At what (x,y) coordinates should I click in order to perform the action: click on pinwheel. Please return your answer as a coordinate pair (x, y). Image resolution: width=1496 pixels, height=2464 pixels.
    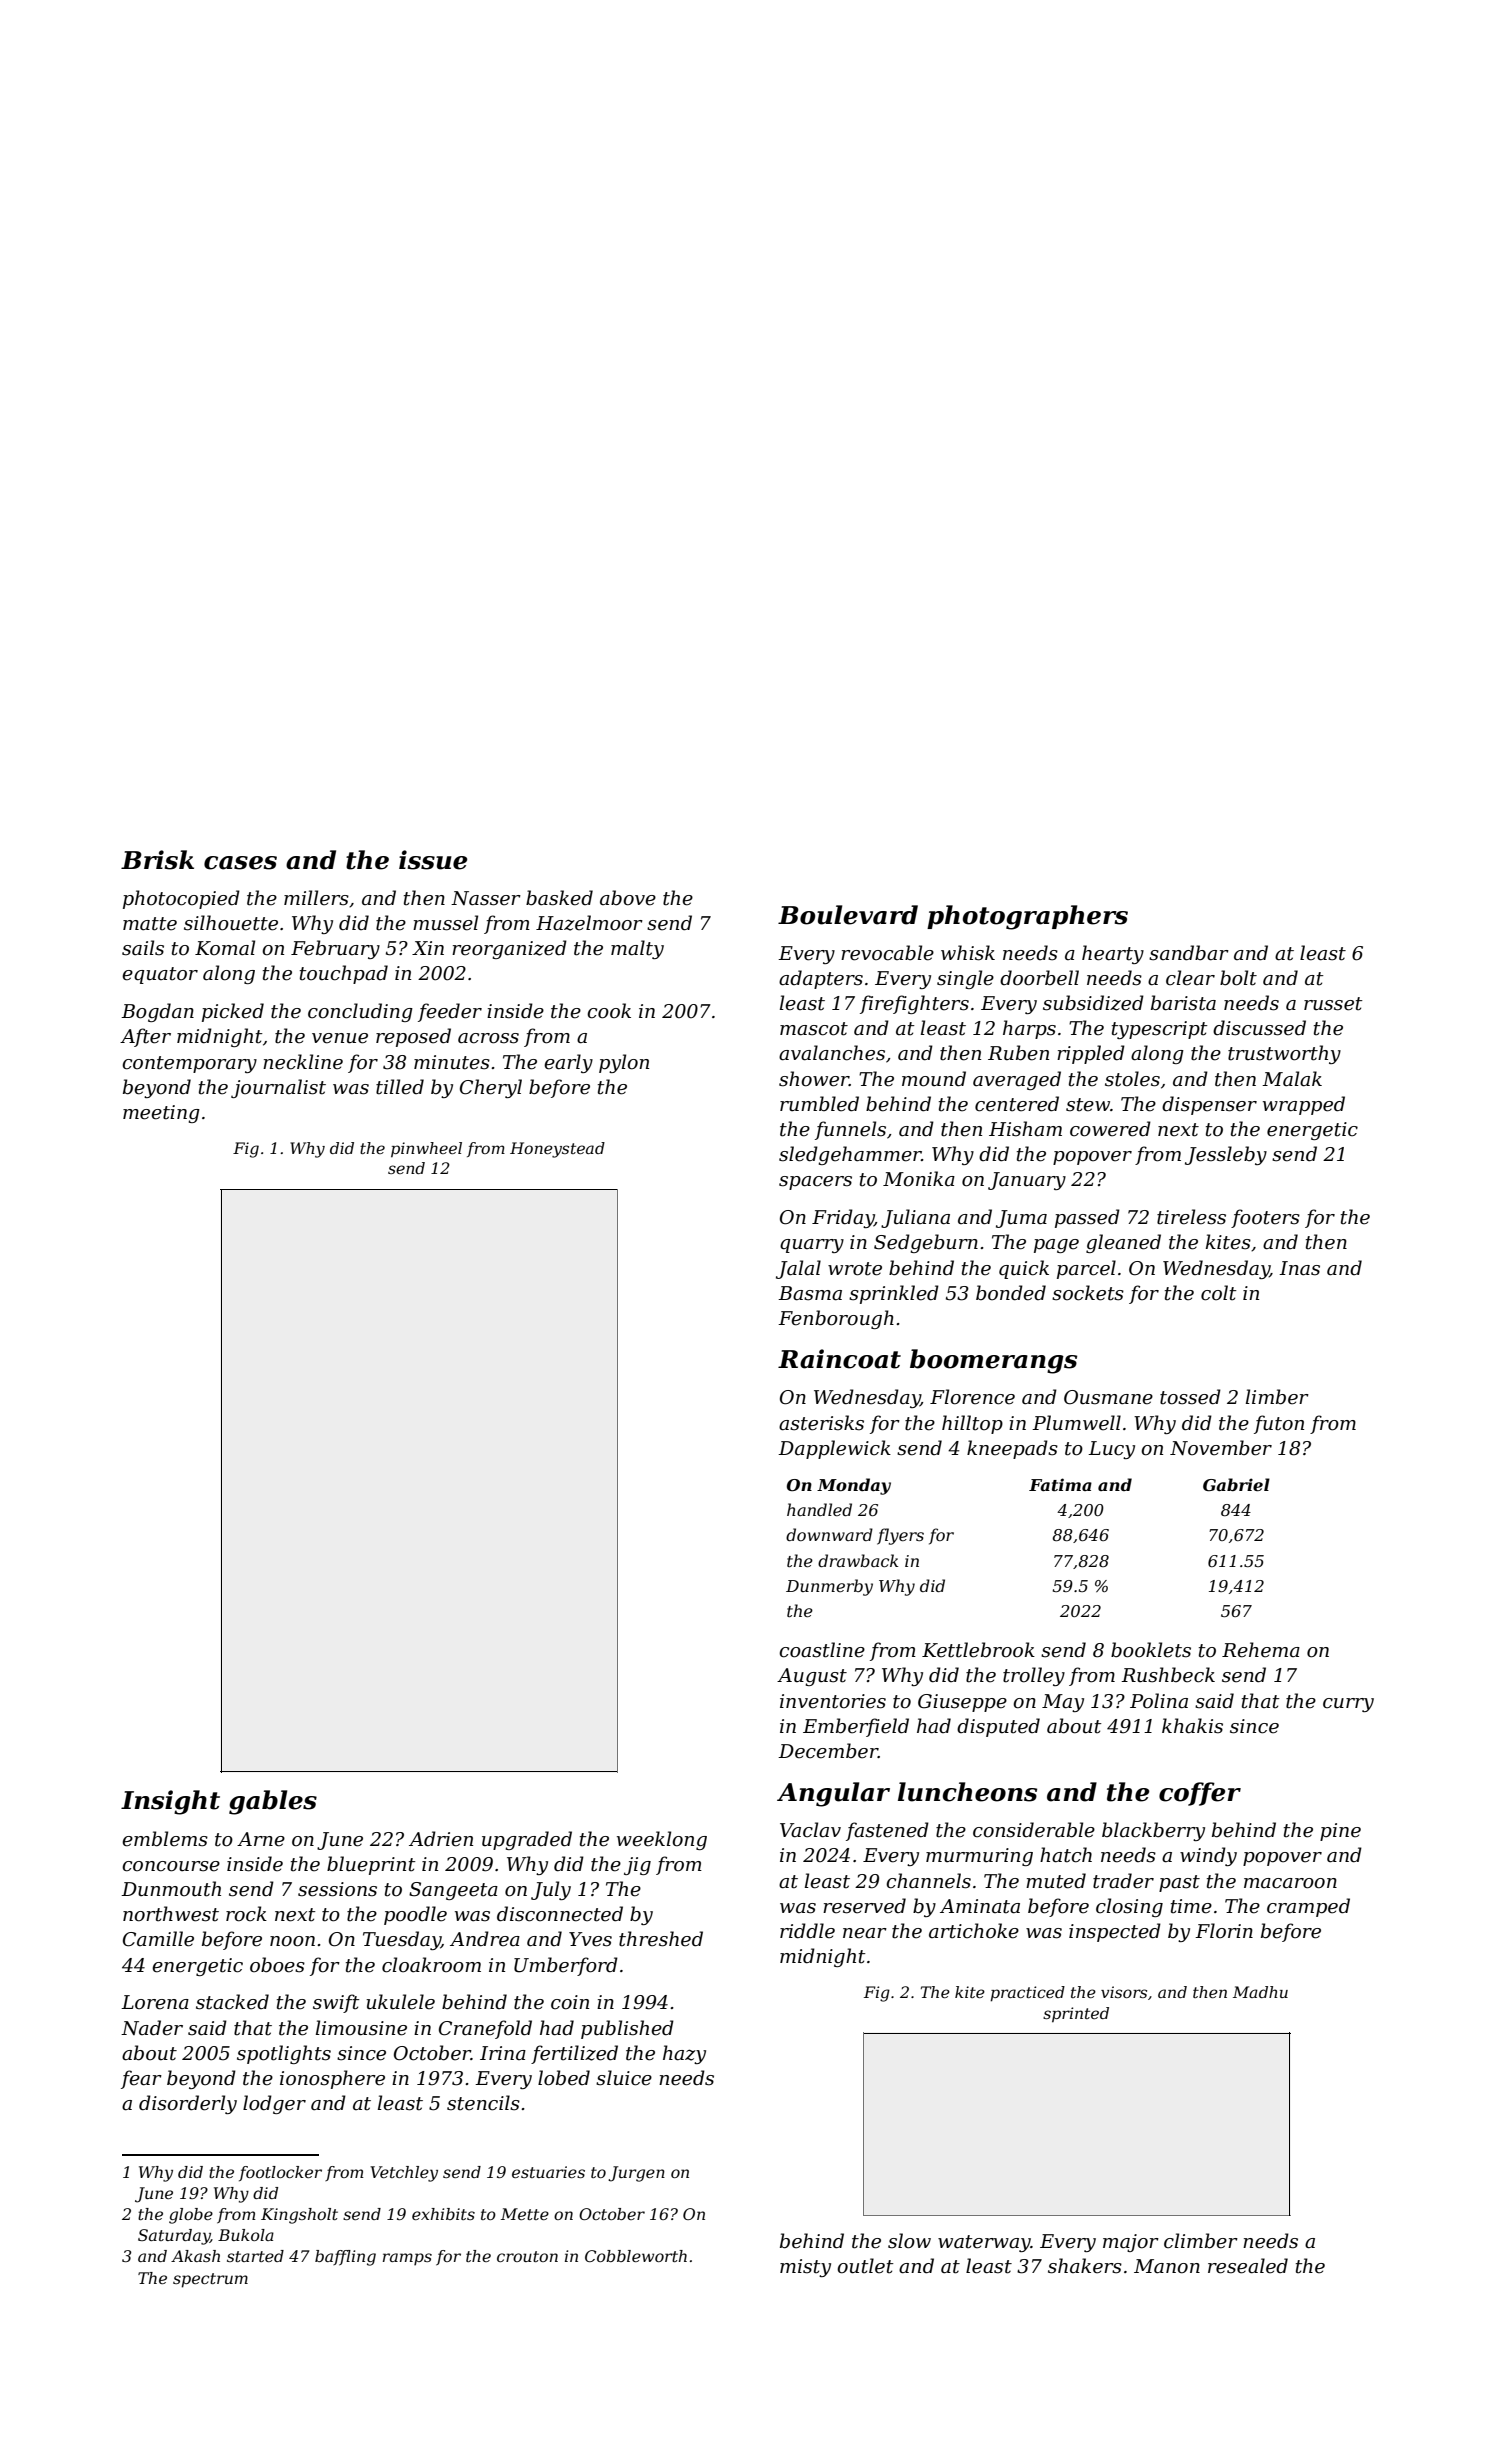
    Looking at the image, I should click on (426, 1150).
